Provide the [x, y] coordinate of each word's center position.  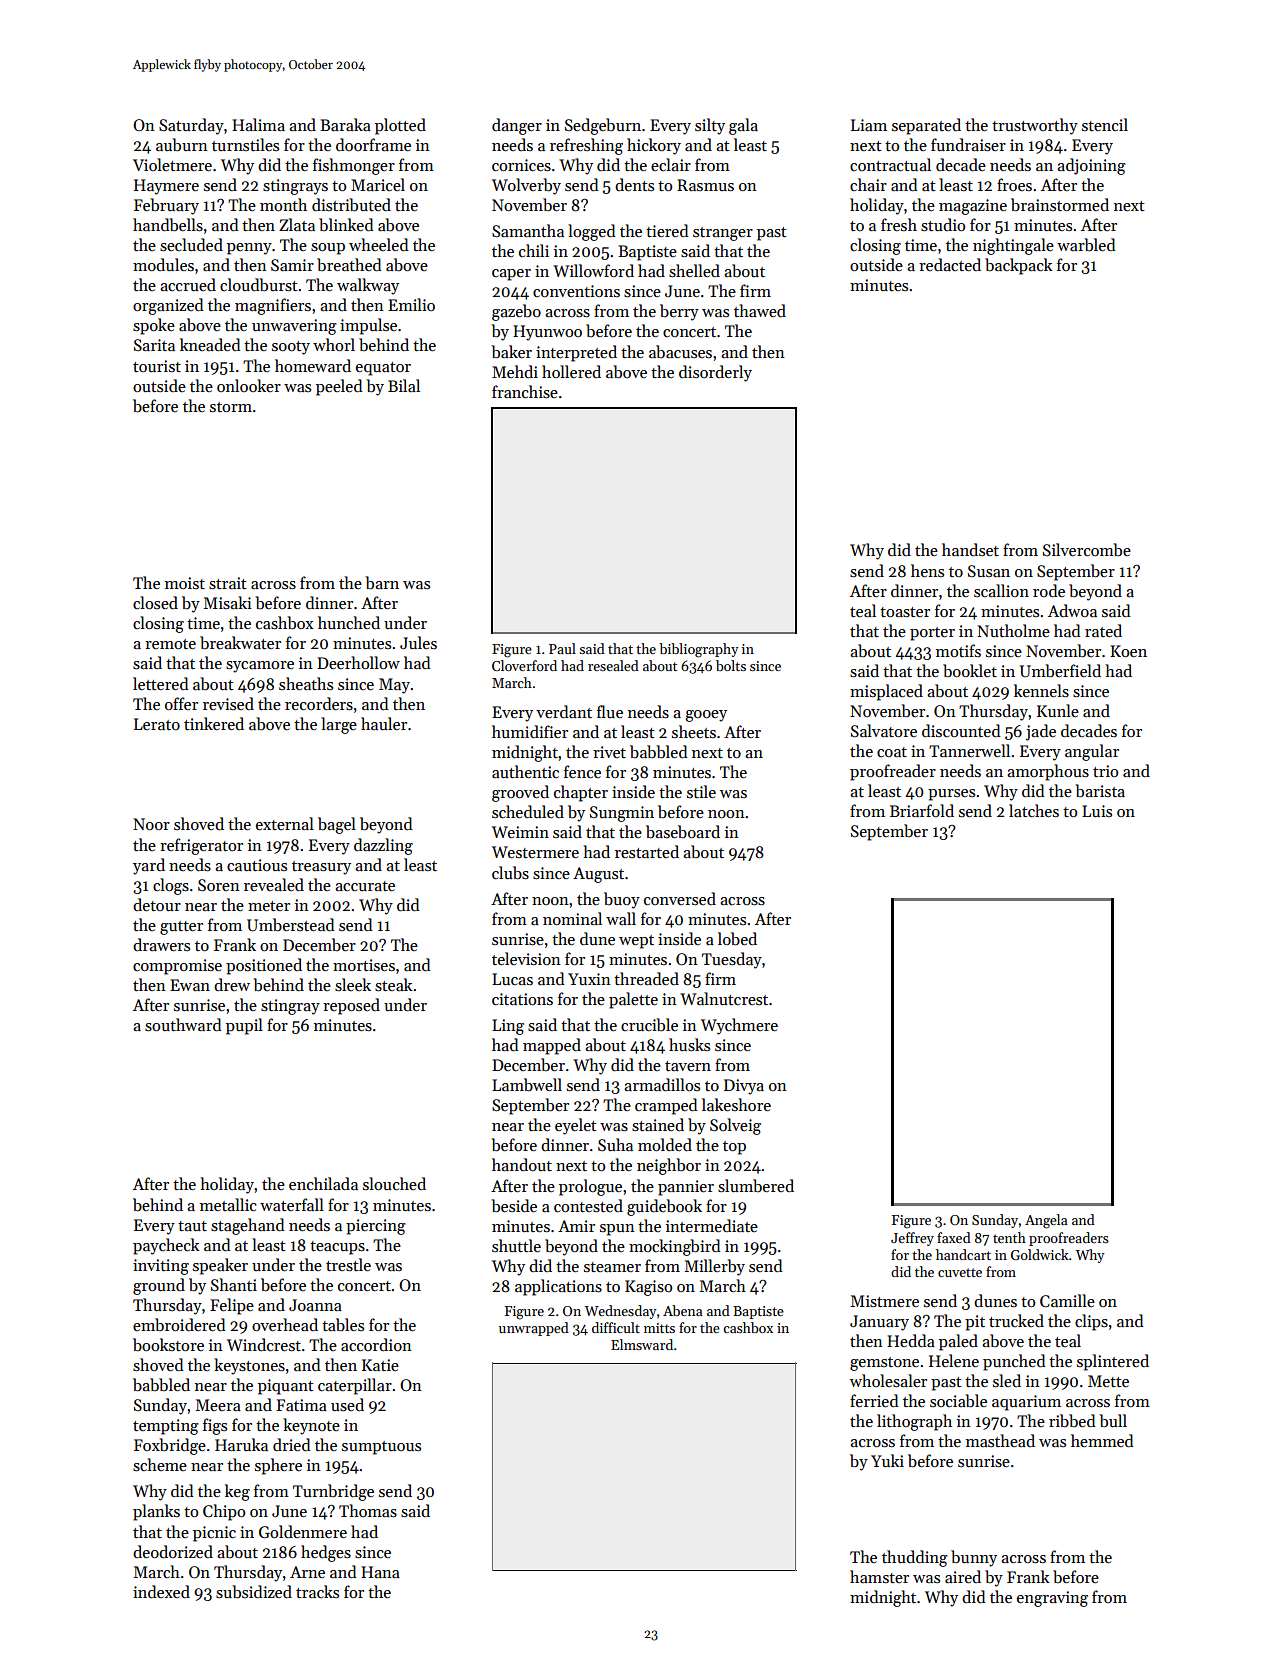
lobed [737, 938]
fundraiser [968, 145]
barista [1100, 791]
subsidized [254, 1592]
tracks [317, 1591]
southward [183, 1025]
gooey [706, 716]
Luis [1097, 811]
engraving [1052, 1599]
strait [228, 583]
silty [710, 126]
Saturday [191, 126]
